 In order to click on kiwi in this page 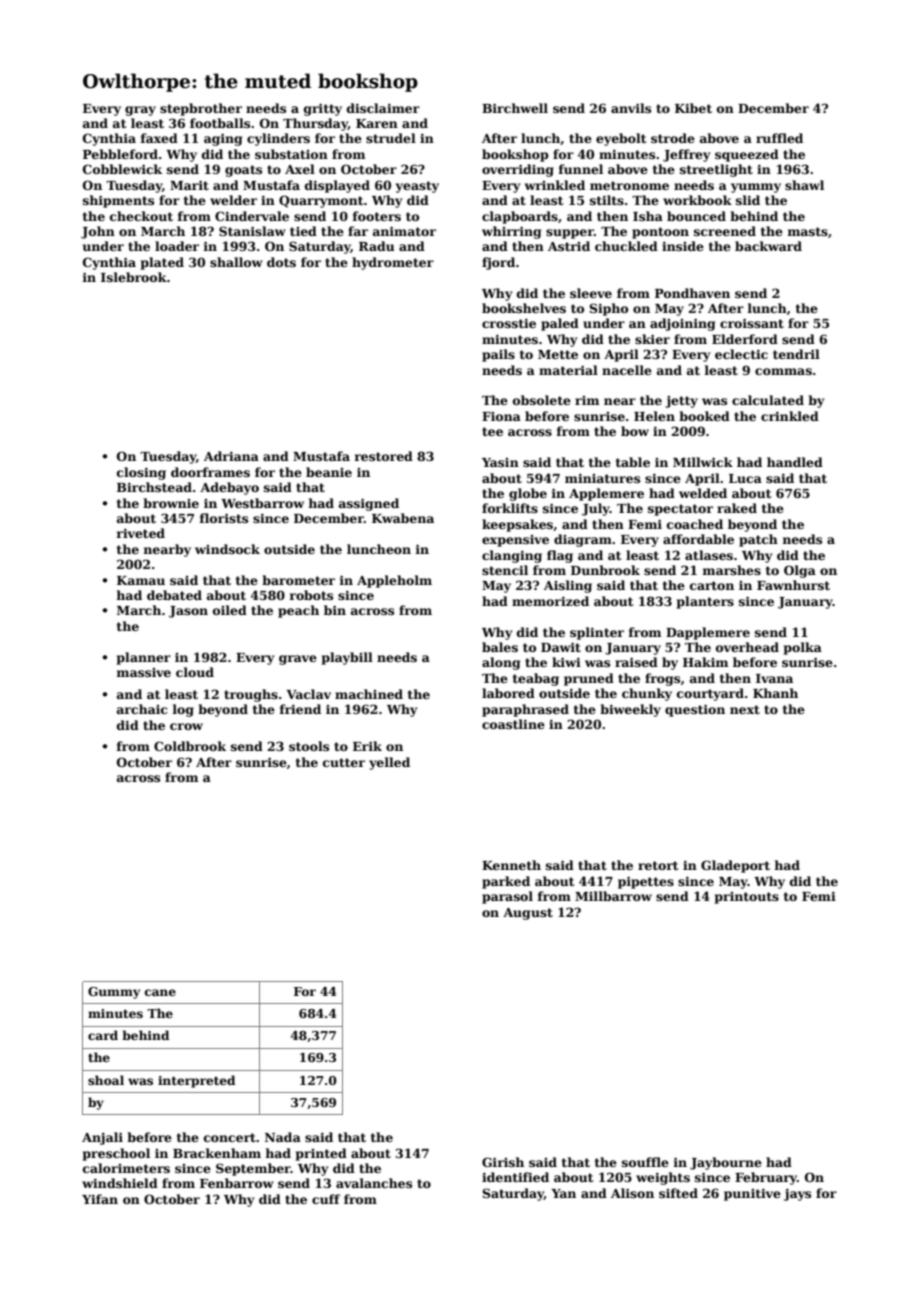, I will do `click(566, 662)`.
